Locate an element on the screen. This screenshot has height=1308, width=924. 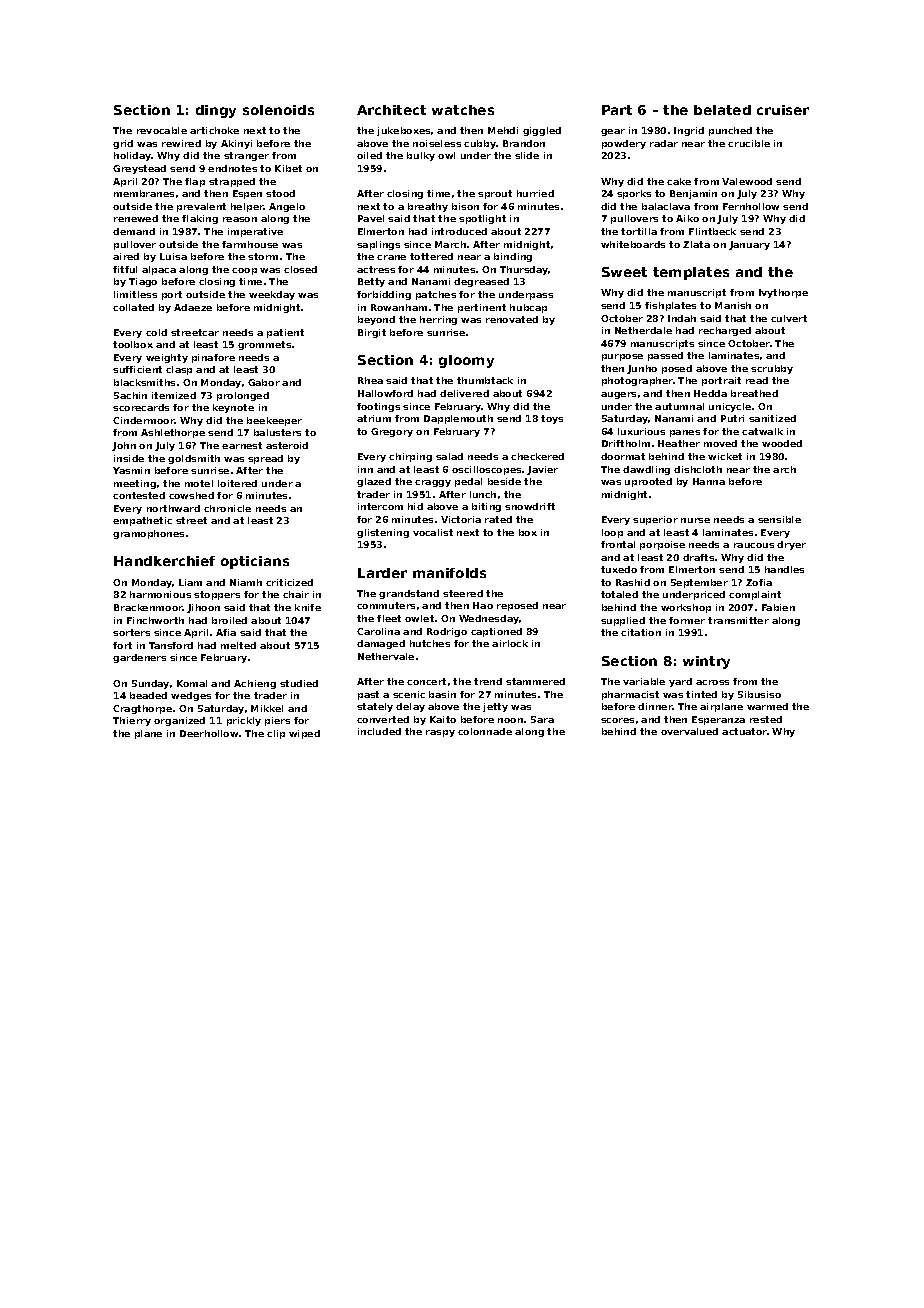
John is located at coordinates (124, 446).
